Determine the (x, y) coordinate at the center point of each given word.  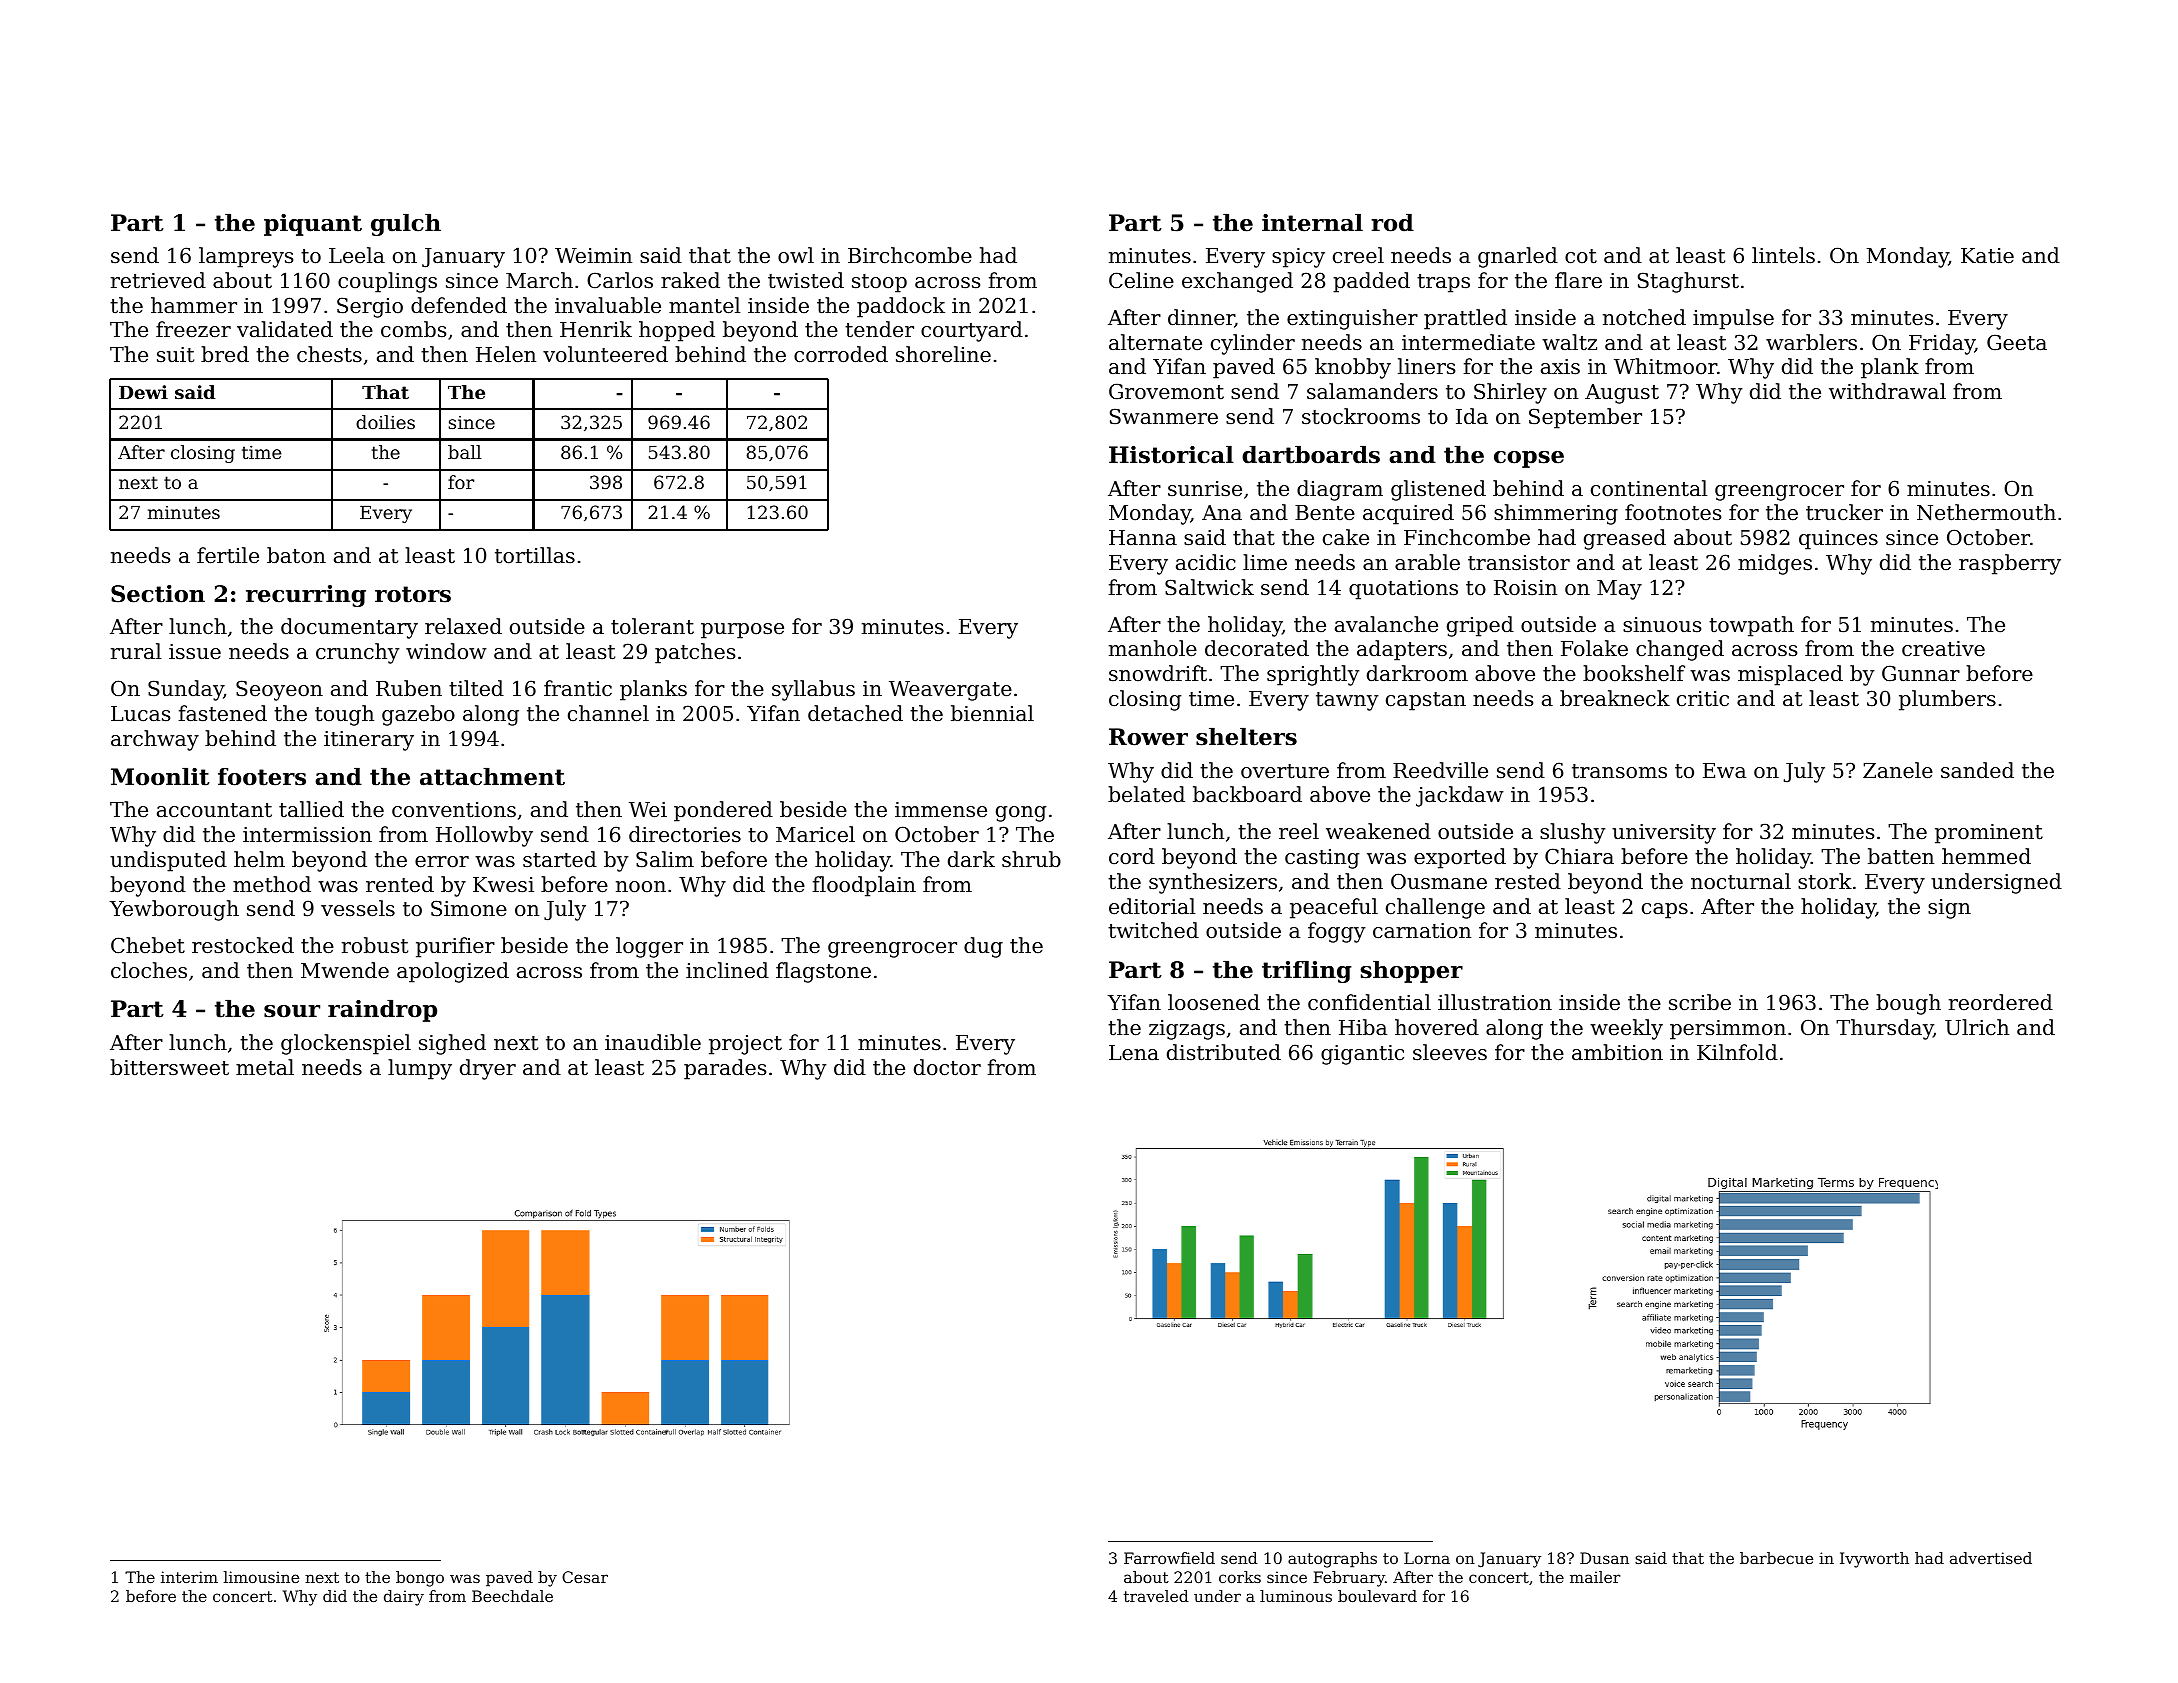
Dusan (1604, 1558)
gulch (406, 225)
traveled (1156, 1596)
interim (189, 1577)
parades (725, 1069)
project (745, 1045)
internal (1312, 223)
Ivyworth (1874, 1560)
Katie (1987, 256)
